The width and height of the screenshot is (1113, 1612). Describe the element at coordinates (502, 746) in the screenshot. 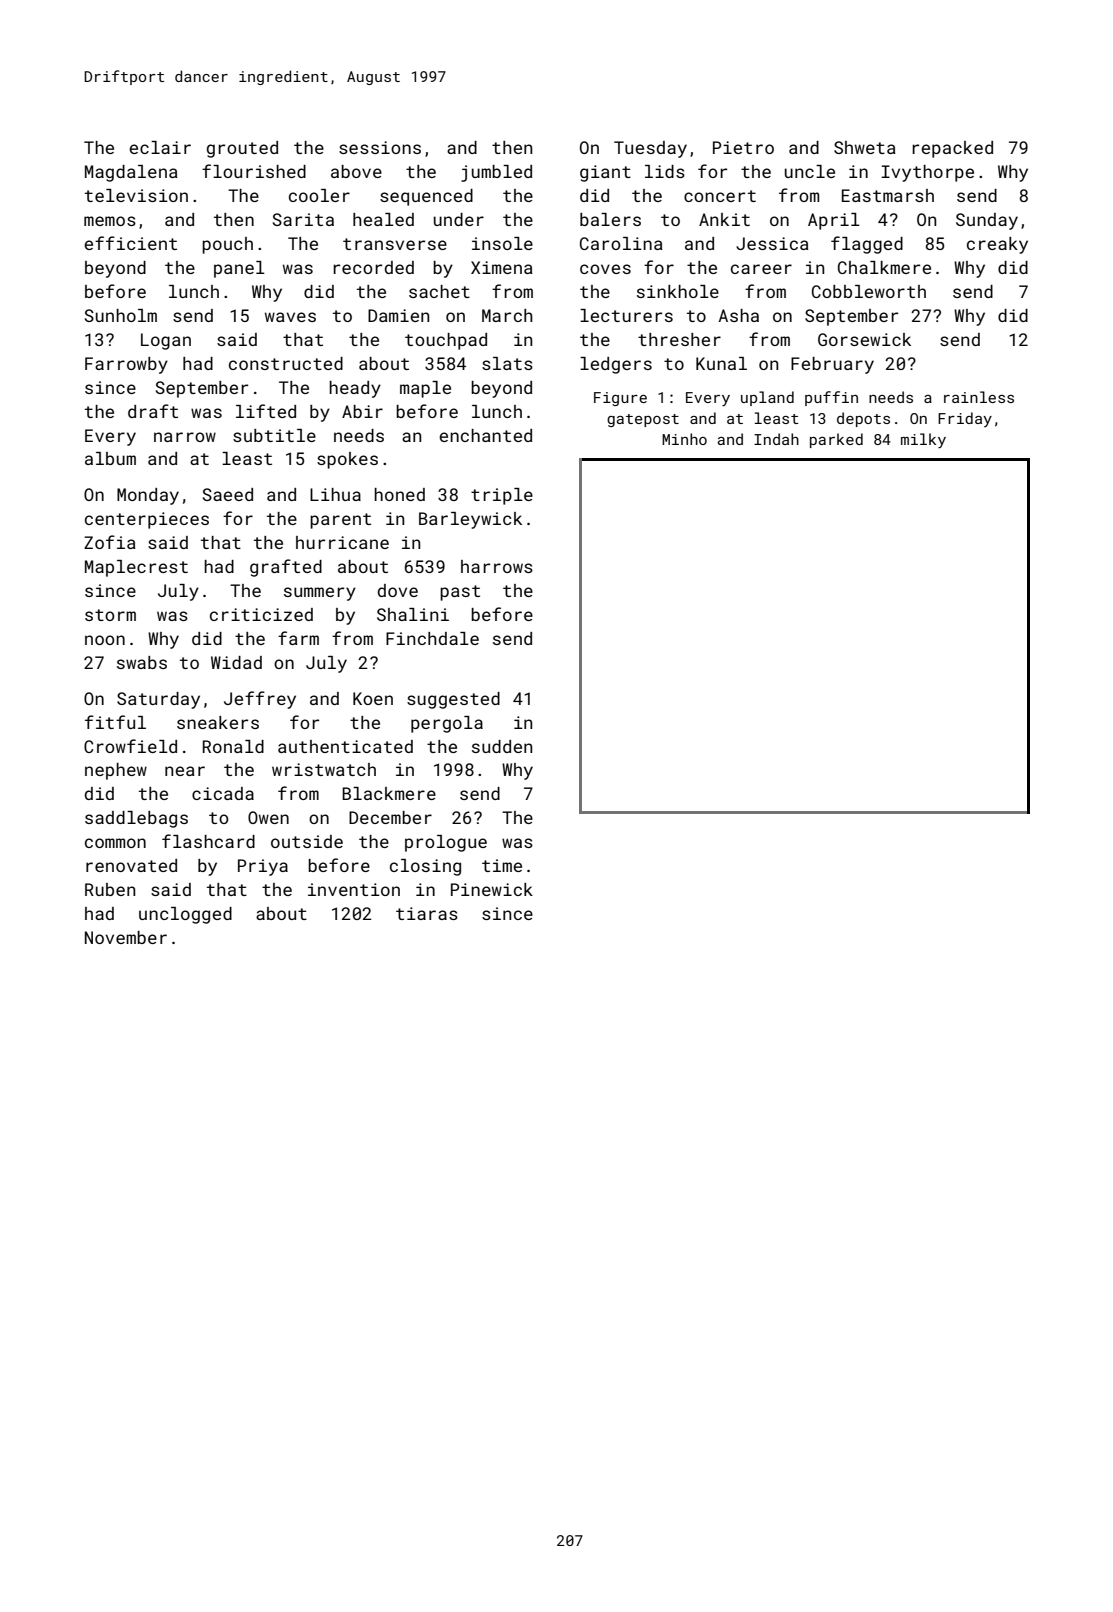

I see `sudden` at that location.
